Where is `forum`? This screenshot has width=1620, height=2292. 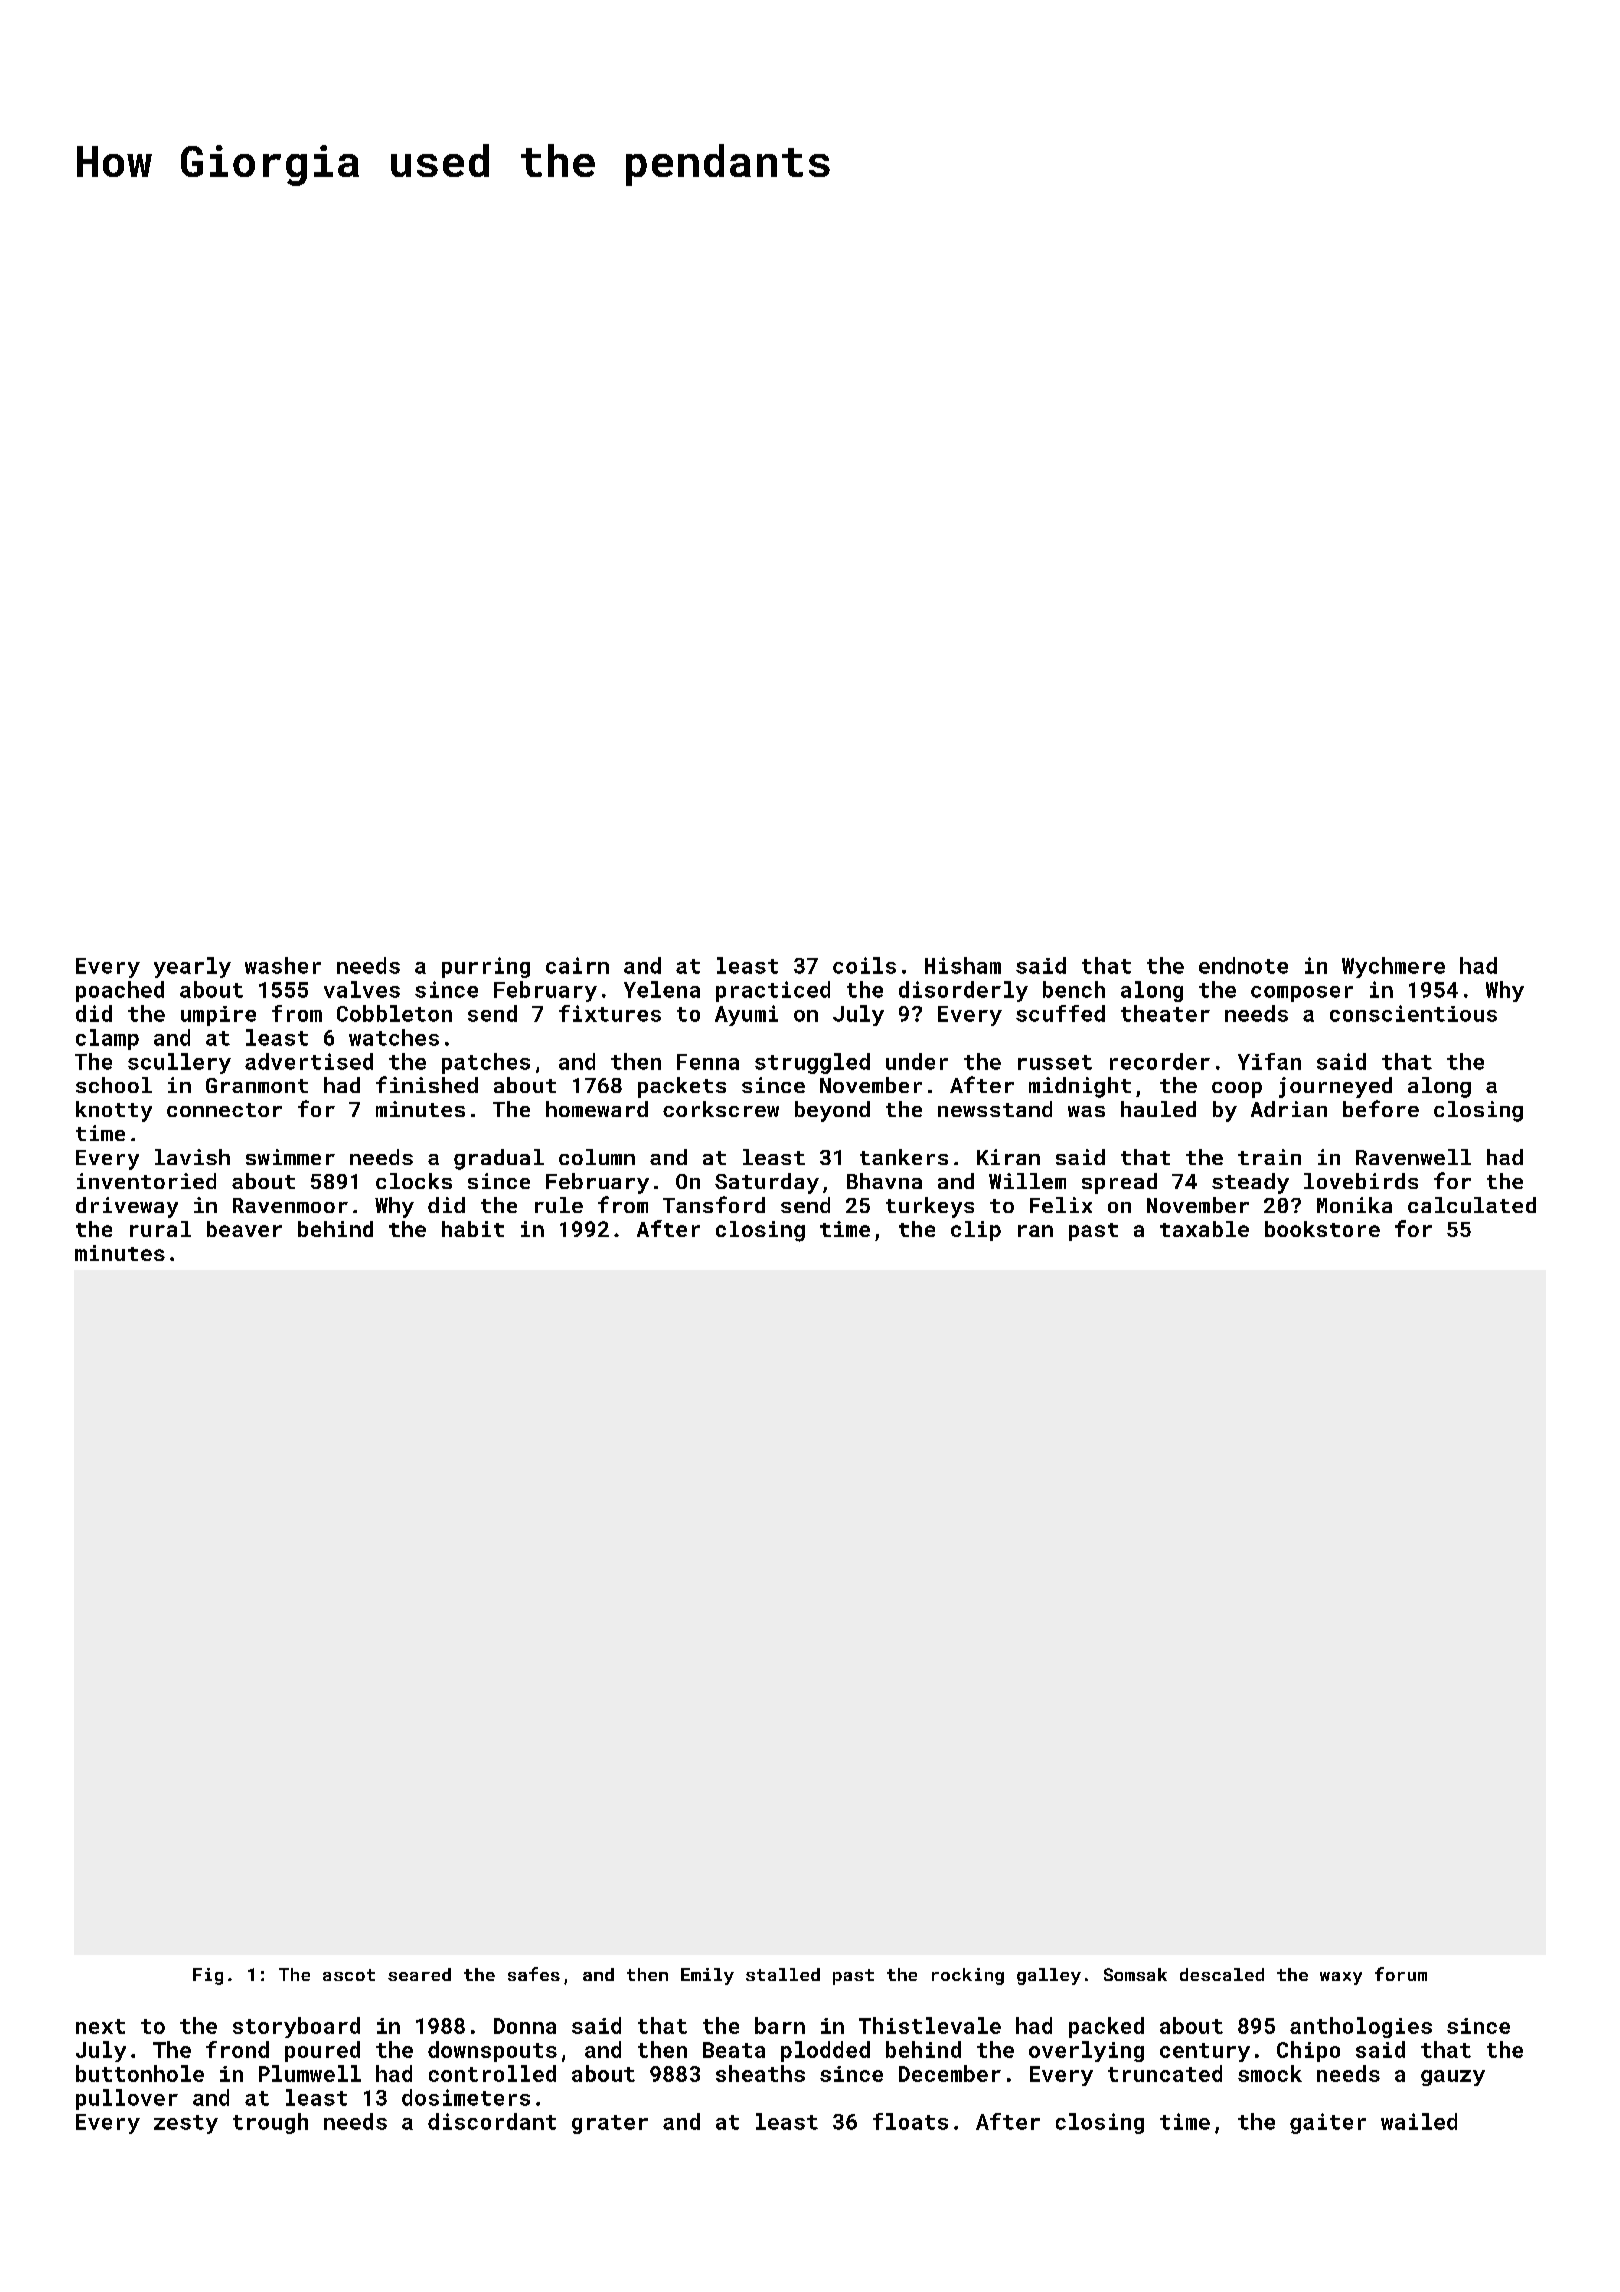
forum is located at coordinates (1401, 1974).
